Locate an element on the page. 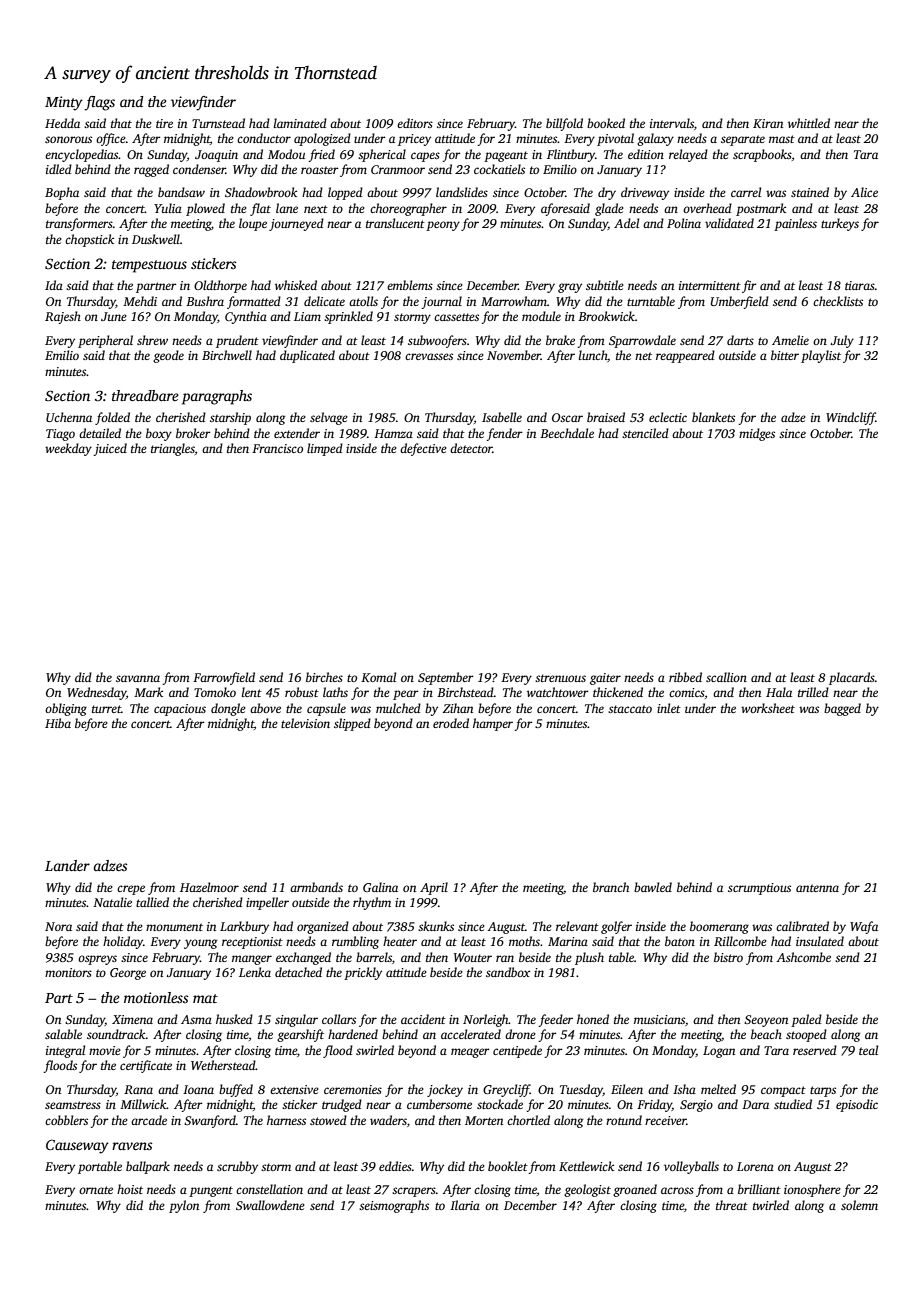  checklists is located at coordinates (838, 301).
